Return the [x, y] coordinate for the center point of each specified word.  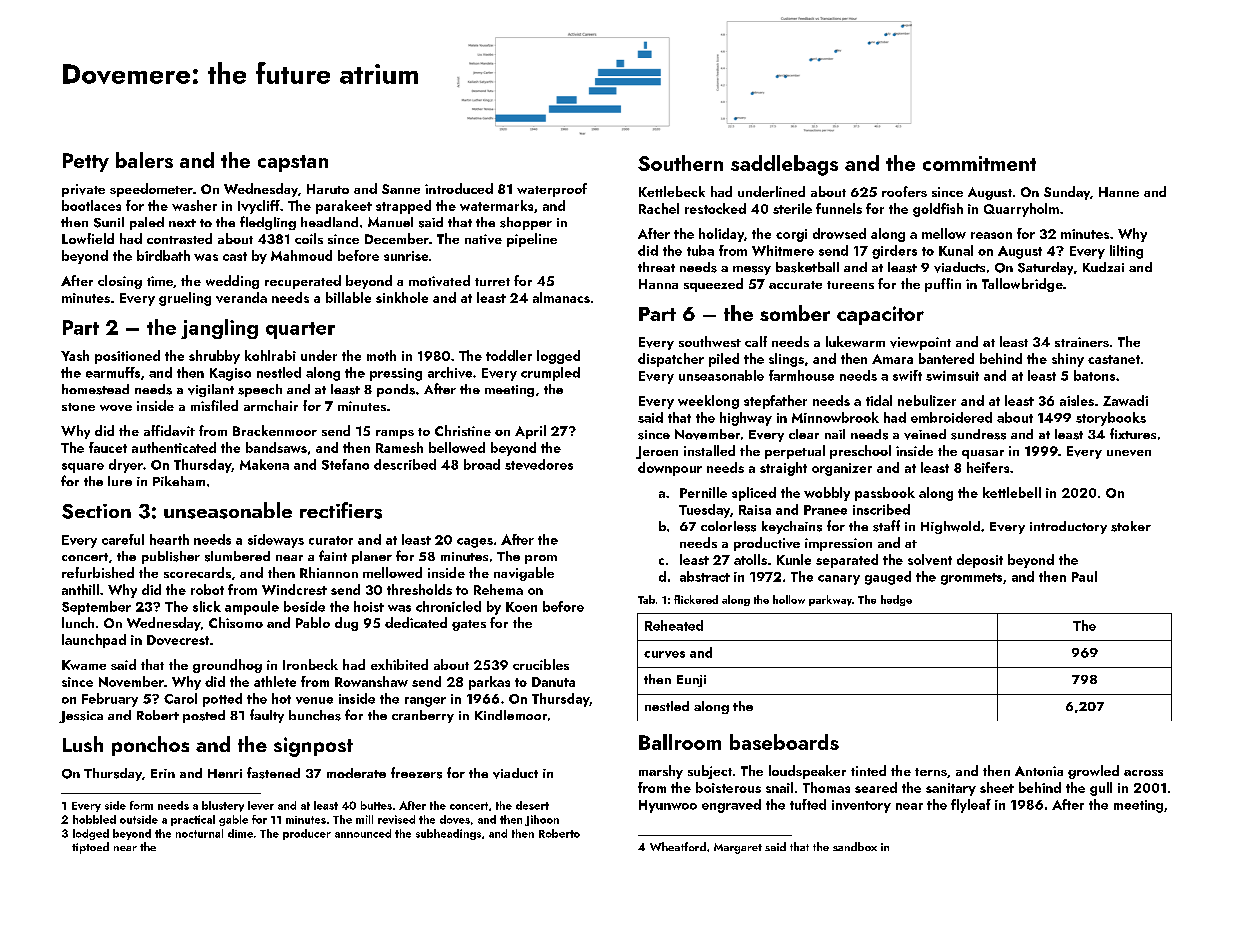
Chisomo [236, 622]
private [83, 190]
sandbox [855, 846]
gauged [888, 578]
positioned [127, 357]
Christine [463, 430]
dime [240, 833]
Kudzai [1103, 267]
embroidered [951, 417]
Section [96, 511]
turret [492, 282]
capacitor [880, 315]
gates [469, 625]
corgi [791, 235]
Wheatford [678, 846]
